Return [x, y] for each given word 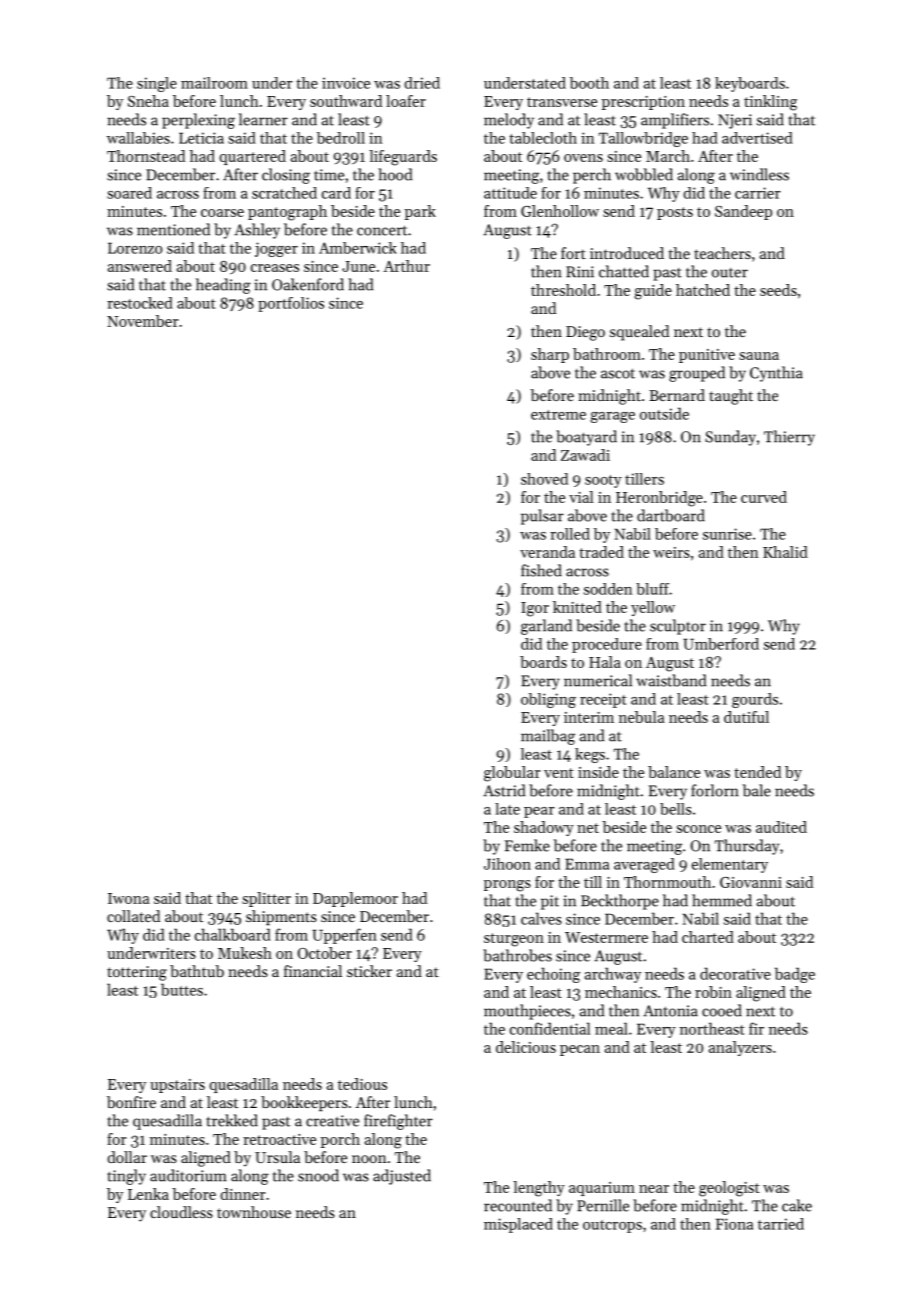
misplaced [518, 1225]
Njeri [735, 121]
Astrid [504, 790]
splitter [266, 899]
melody [509, 121]
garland [546, 627]
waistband [671, 680]
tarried [781, 1224]
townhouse [254, 1212]
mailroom [214, 83]
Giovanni [751, 882]
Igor [535, 609]
